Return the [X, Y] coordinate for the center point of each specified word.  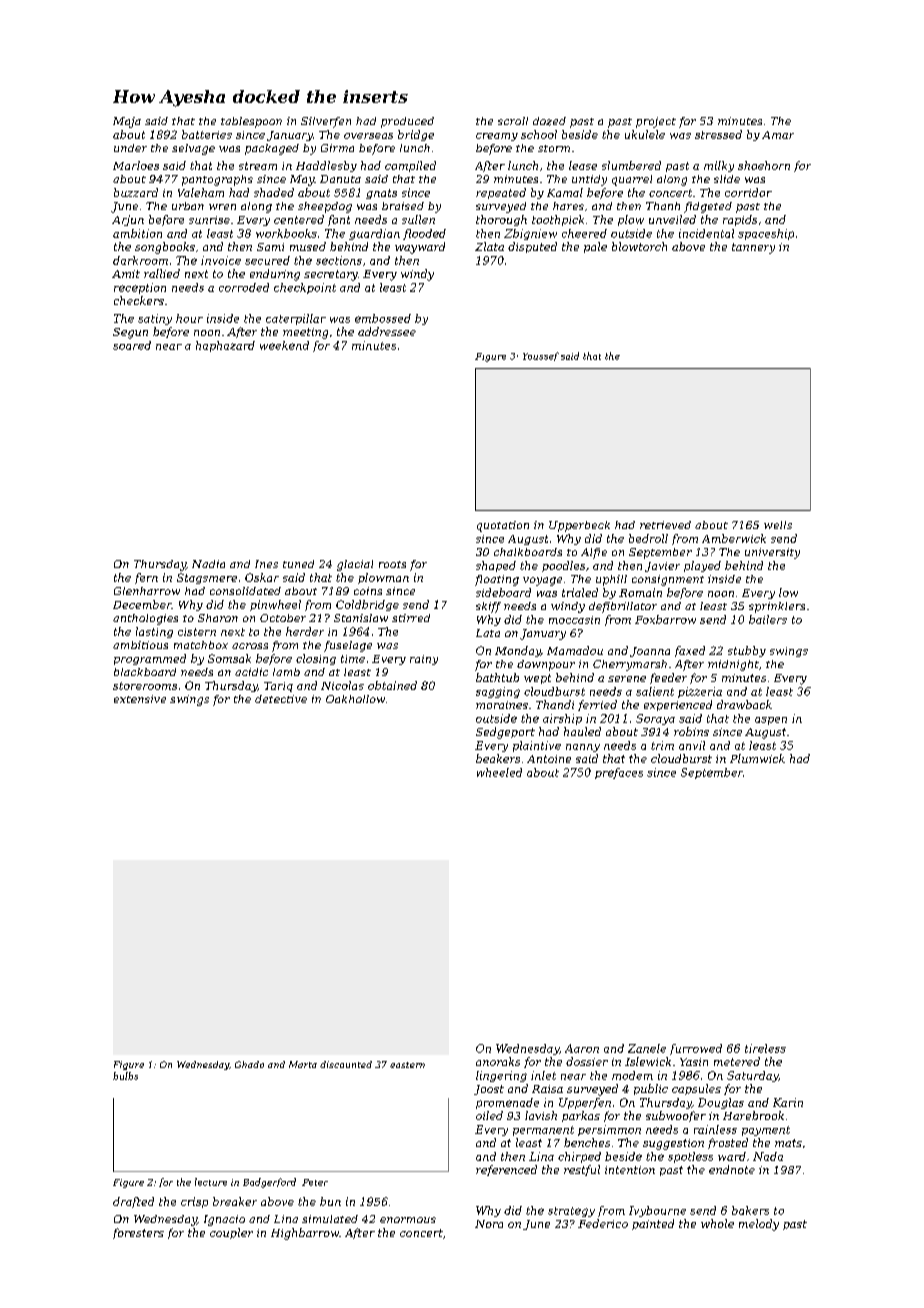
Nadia [208, 564]
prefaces [619, 773]
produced [407, 122]
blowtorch [639, 246]
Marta [303, 1064]
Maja [127, 122]
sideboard [503, 592]
